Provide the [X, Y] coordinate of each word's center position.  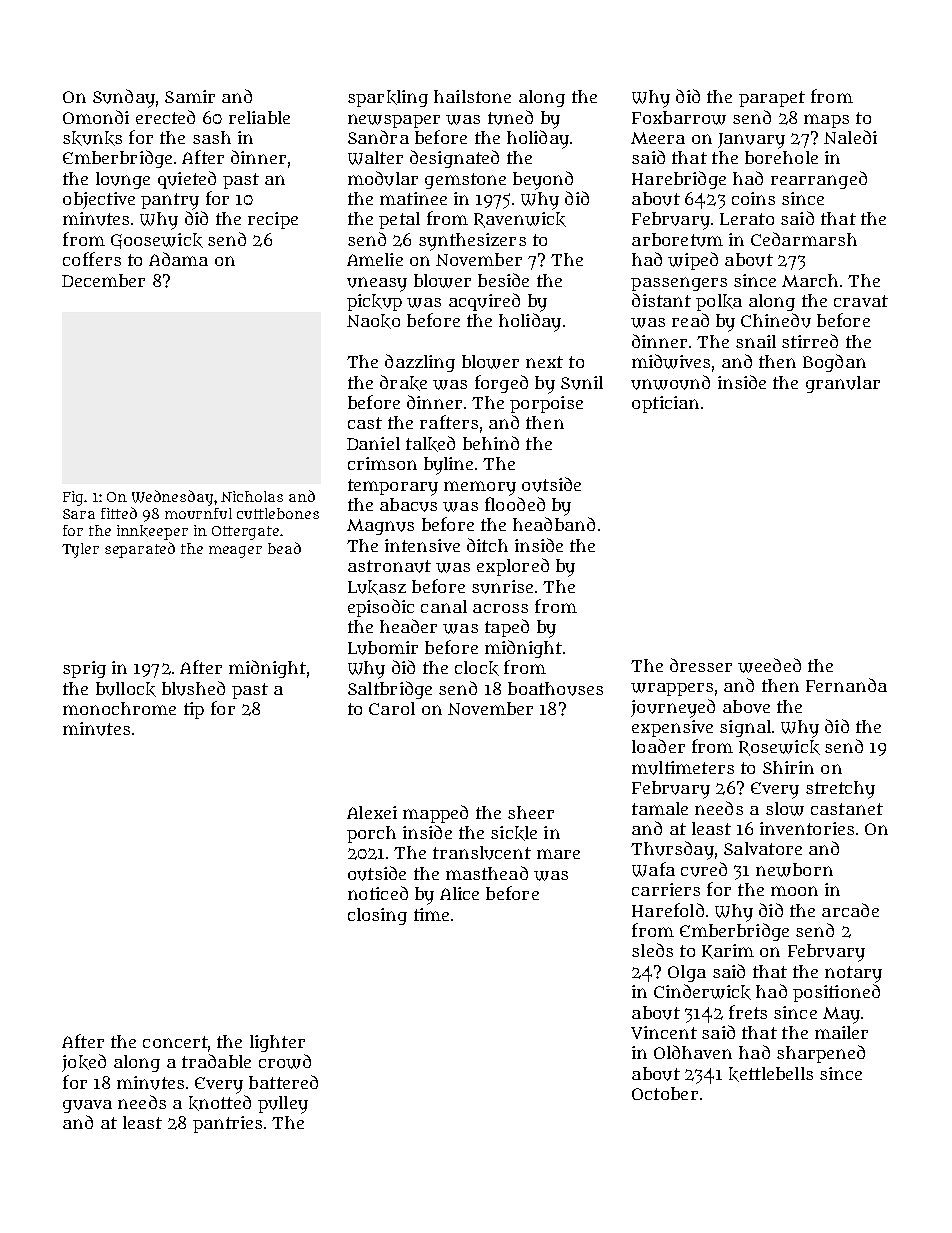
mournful [198, 513]
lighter [277, 1043]
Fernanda [846, 685]
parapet [772, 99]
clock [477, 668]
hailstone [472, 96]
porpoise [546, 404]
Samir [190, 96]
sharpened [821, 1054]
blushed [193, 688]
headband [554, 524]
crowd [285, 1061]
